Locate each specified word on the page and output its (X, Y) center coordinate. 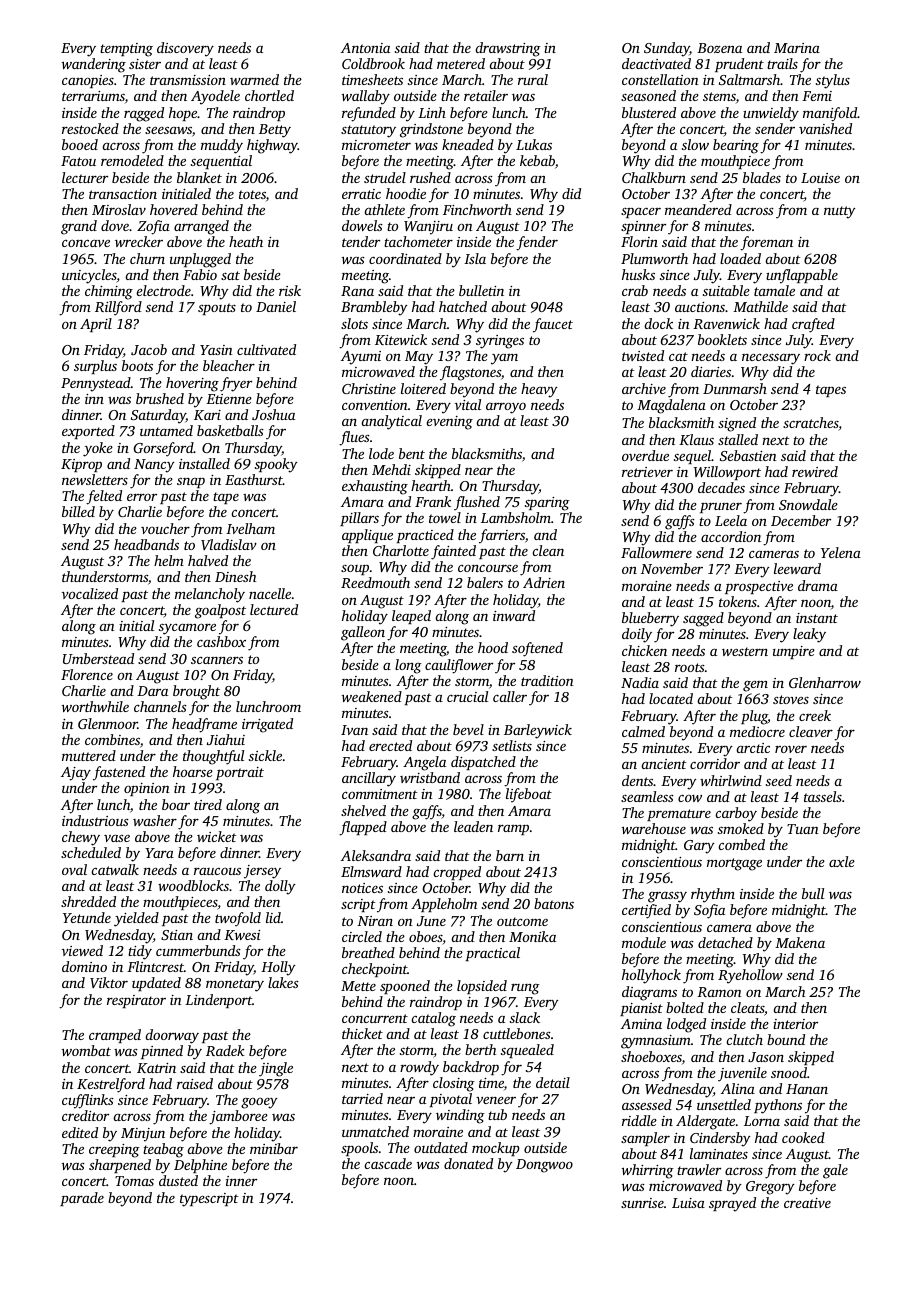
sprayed (732, 1204)
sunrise (642, 1203)
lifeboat (529, 795)
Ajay (76, 774)
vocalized (90, 593)
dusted (178, 1180)
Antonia (365, 48)
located (671, 698)
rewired (815, 471)
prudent (739, 65)
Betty (275, 131)
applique (367, 536)
